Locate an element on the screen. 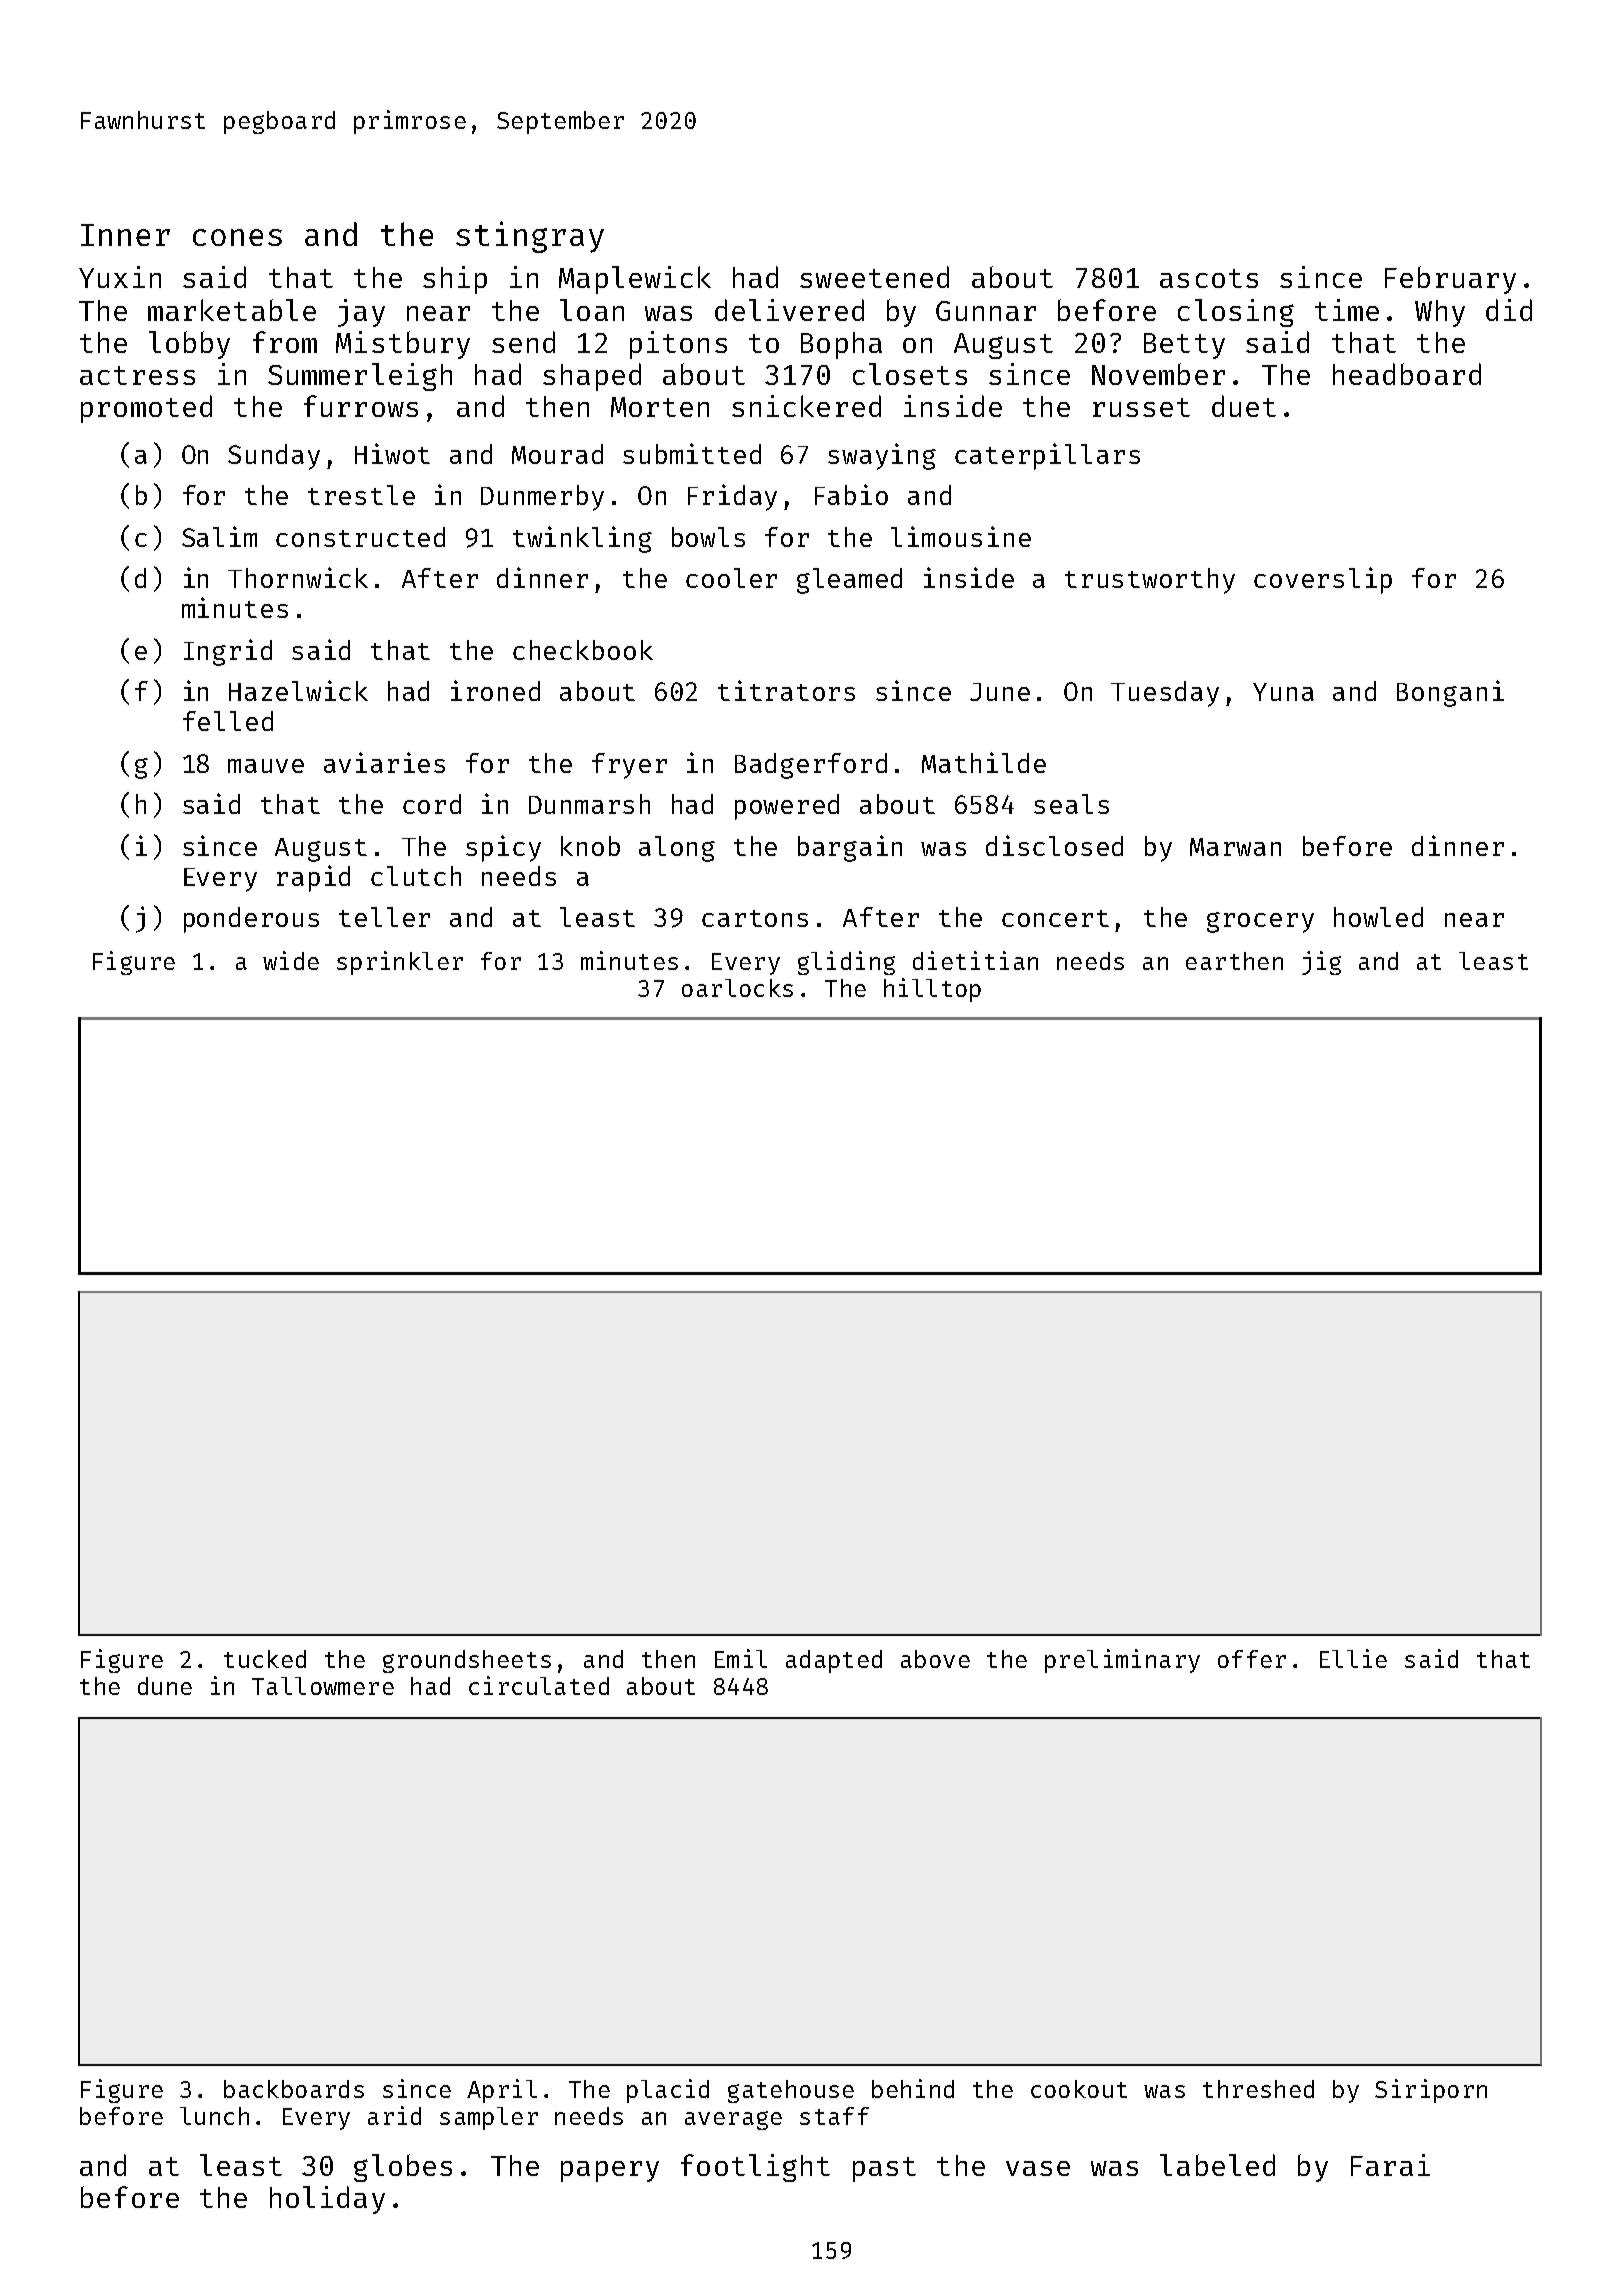 The height and width of the screenshot is (2292, 1620). ponderous is located at coordinates (251, 920).
